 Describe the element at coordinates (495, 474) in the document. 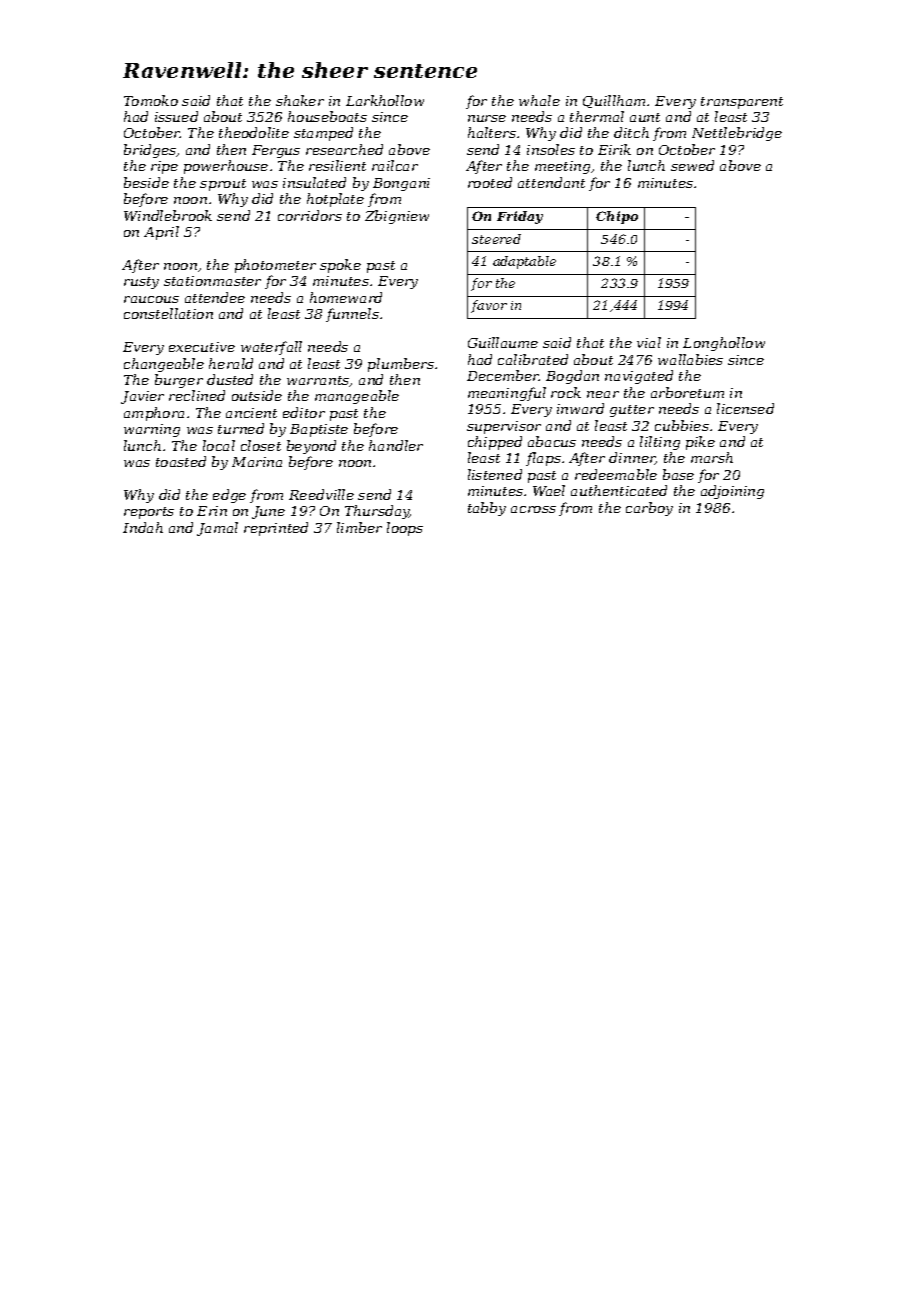

I see `listened` at that location.
